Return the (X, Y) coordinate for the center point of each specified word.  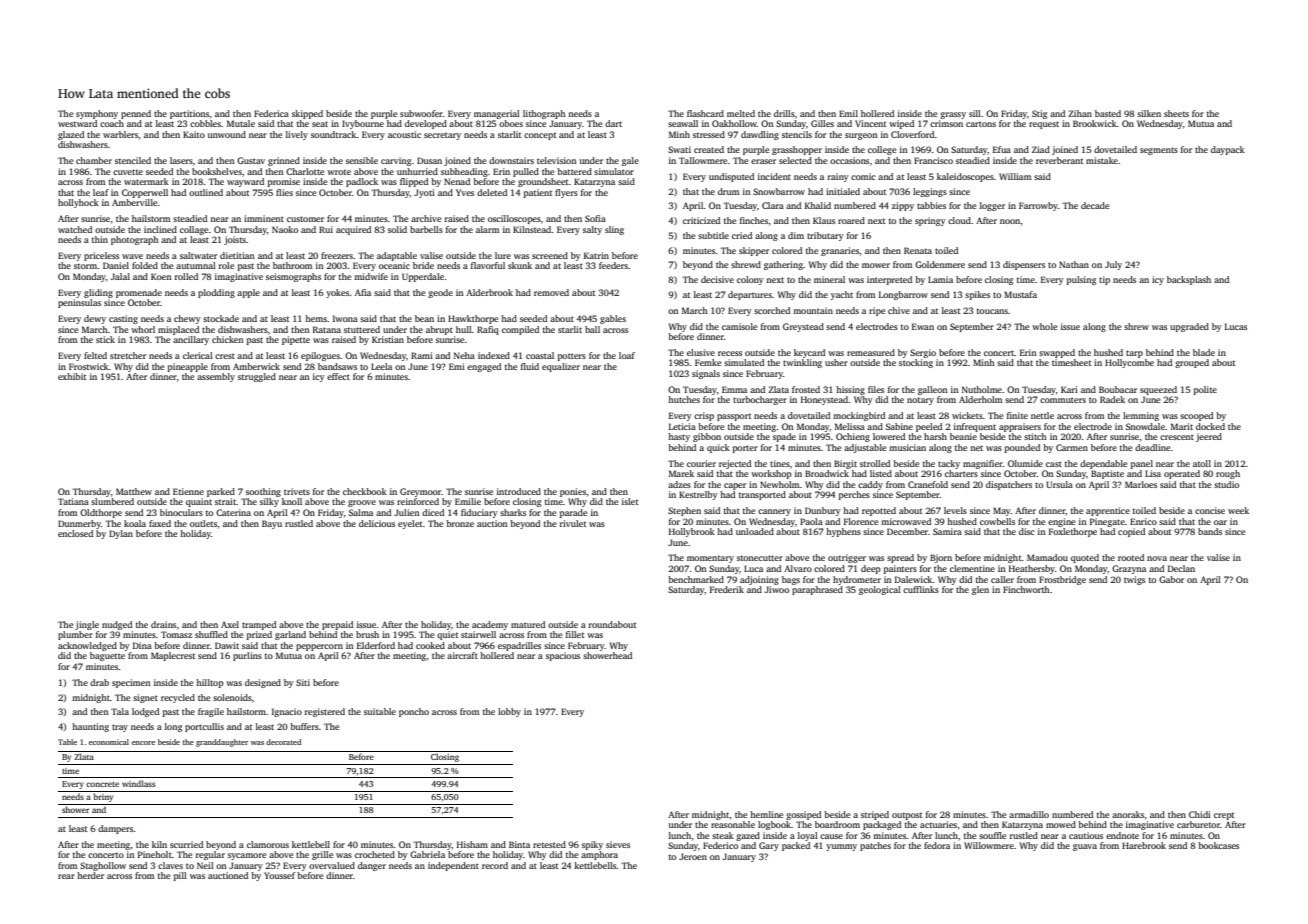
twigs (1134, 580)
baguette (107, 656)
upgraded (1189, 327)
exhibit (72, 376)
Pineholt (155, 854)
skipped (307, 114)
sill (975, 113)
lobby (509, 712)
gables (613, 319)
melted (741, 113)
